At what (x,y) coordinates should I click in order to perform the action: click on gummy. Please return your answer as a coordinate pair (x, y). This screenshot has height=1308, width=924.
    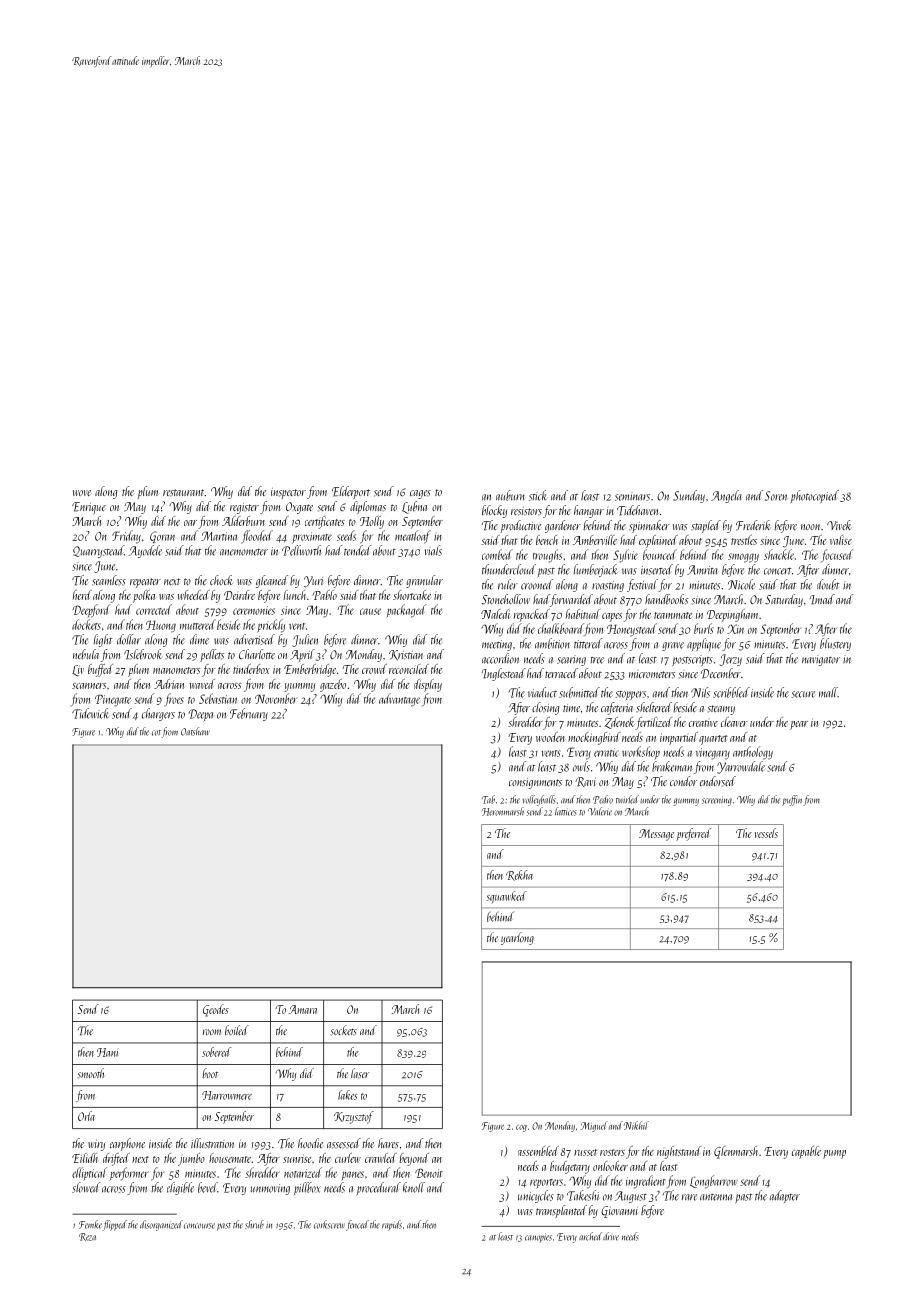
    Looking at the image, I should click on (686, 802).
